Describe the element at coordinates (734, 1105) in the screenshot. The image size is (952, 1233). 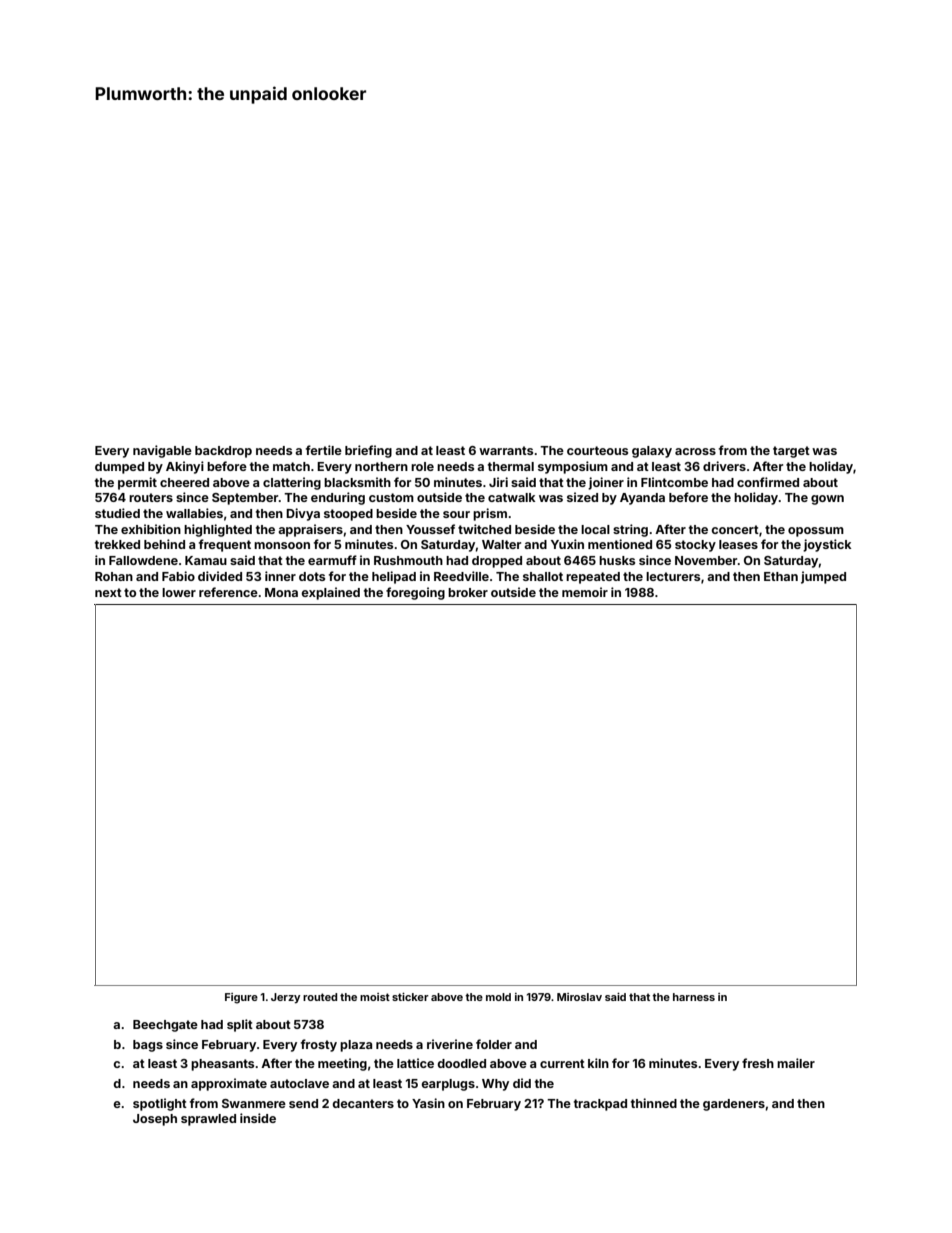
I see `gardeners` at that location.
